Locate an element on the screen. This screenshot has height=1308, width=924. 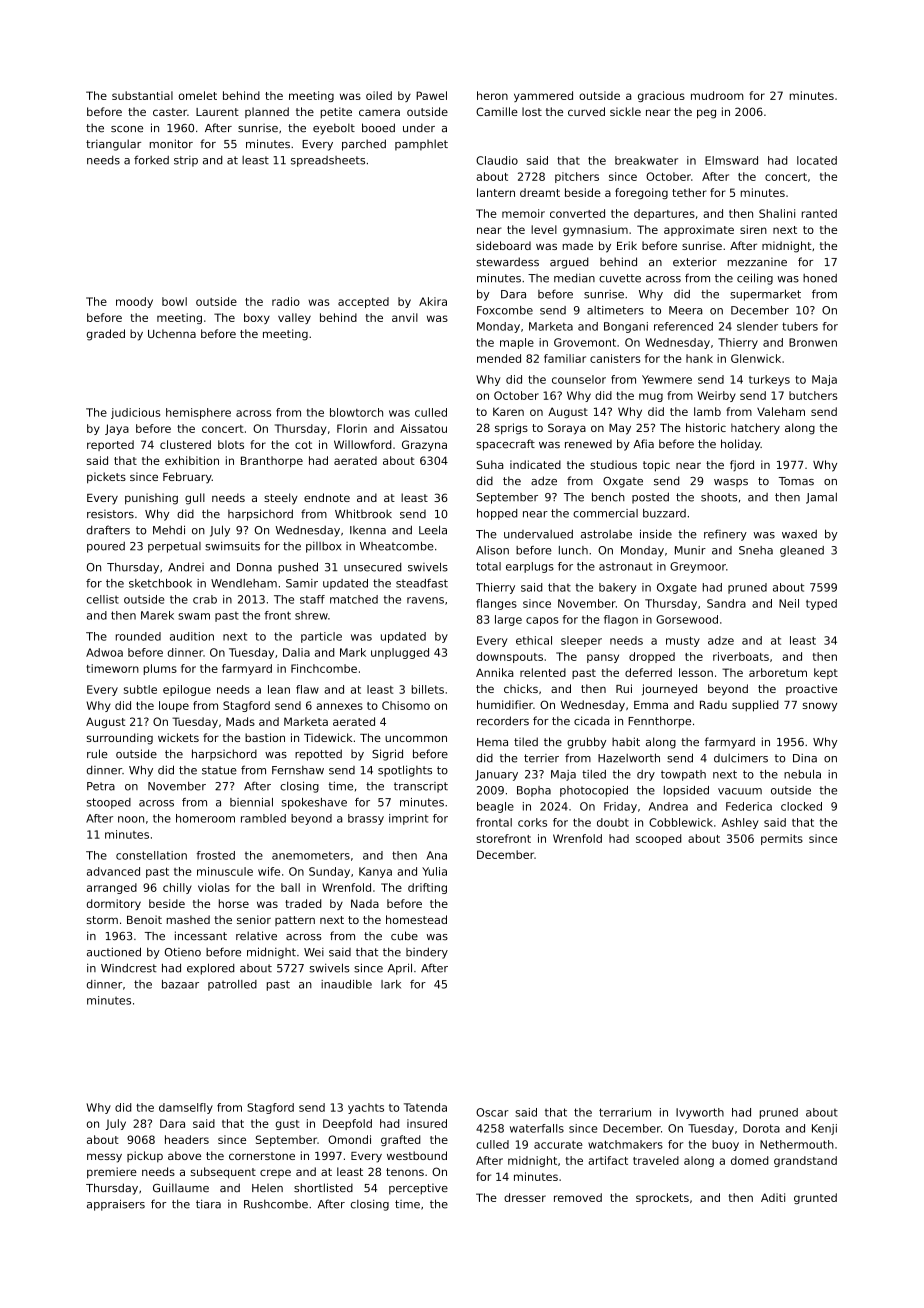
pamphlet is located at coordinates (421, 145).
